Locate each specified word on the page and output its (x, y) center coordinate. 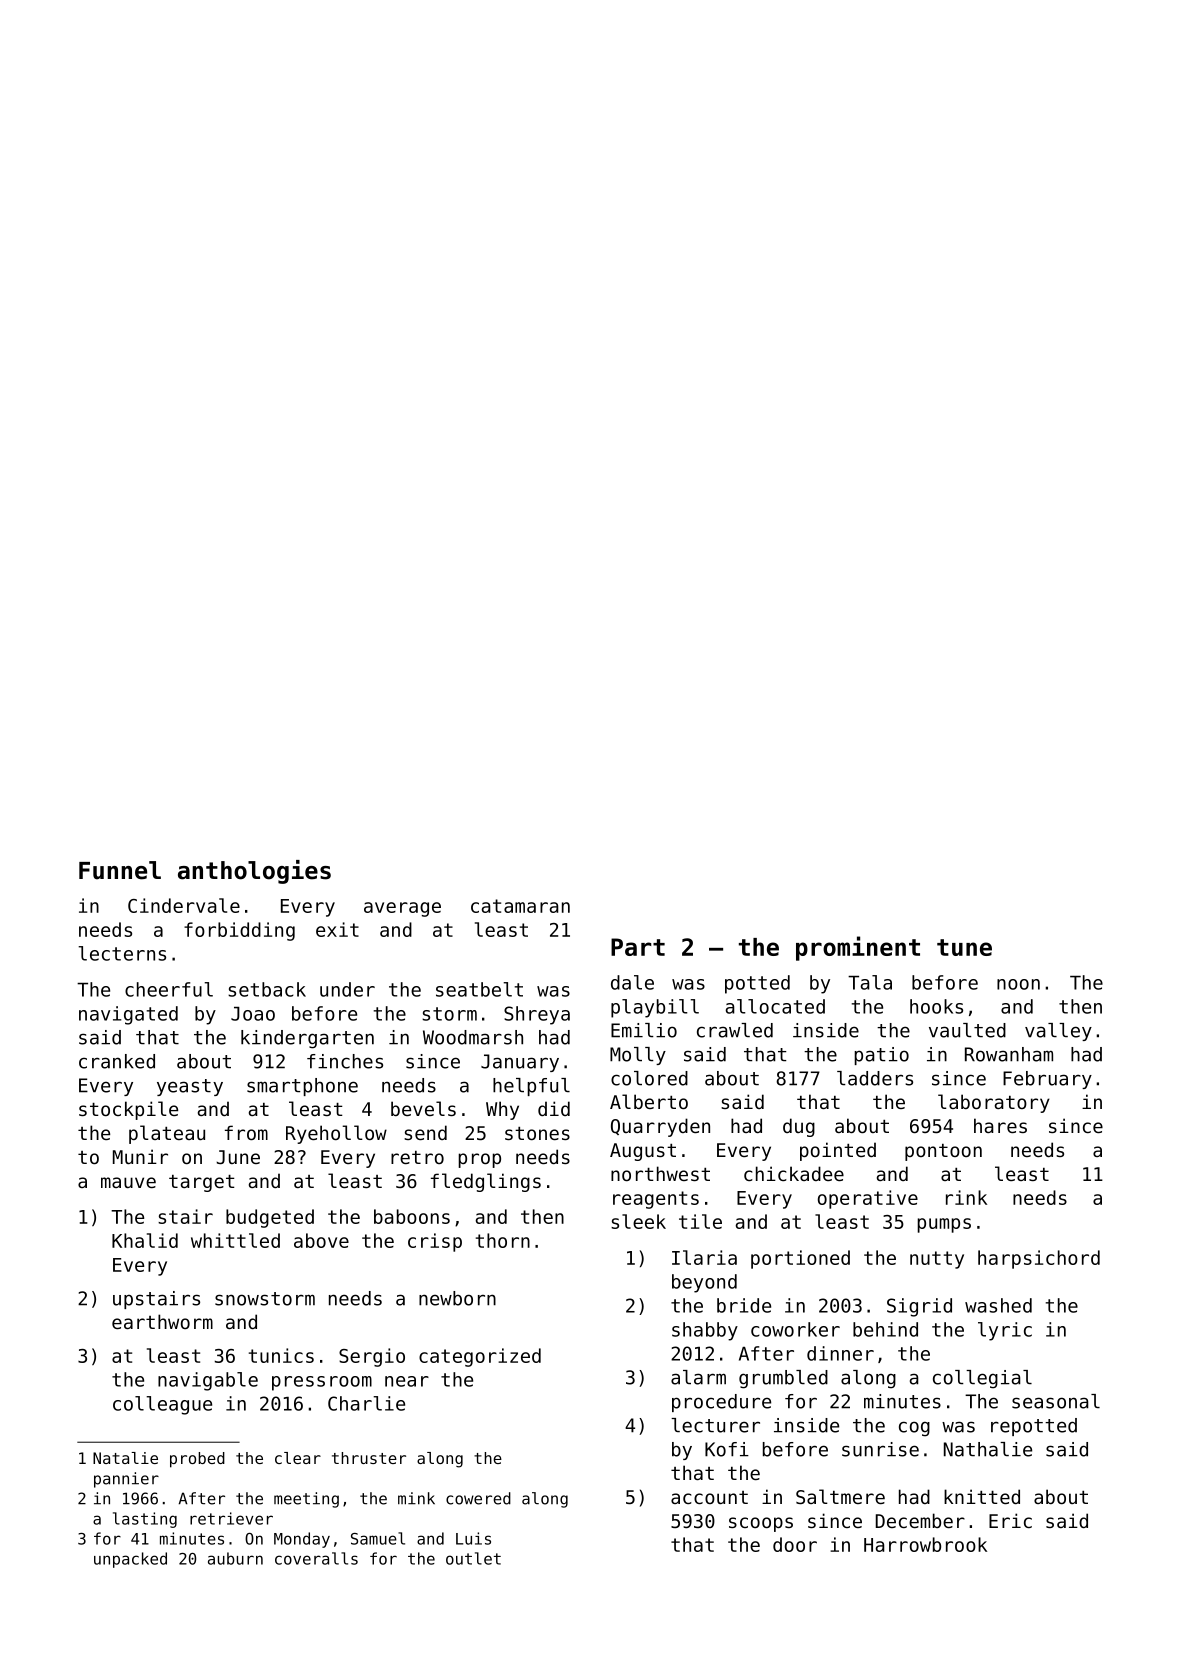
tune (964, 947)
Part (638, 947)
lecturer (715, 1425)
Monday (302, 1540)
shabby (705, 1331)
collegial (982, 1379)
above (321, 1240)
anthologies (254, 872)
